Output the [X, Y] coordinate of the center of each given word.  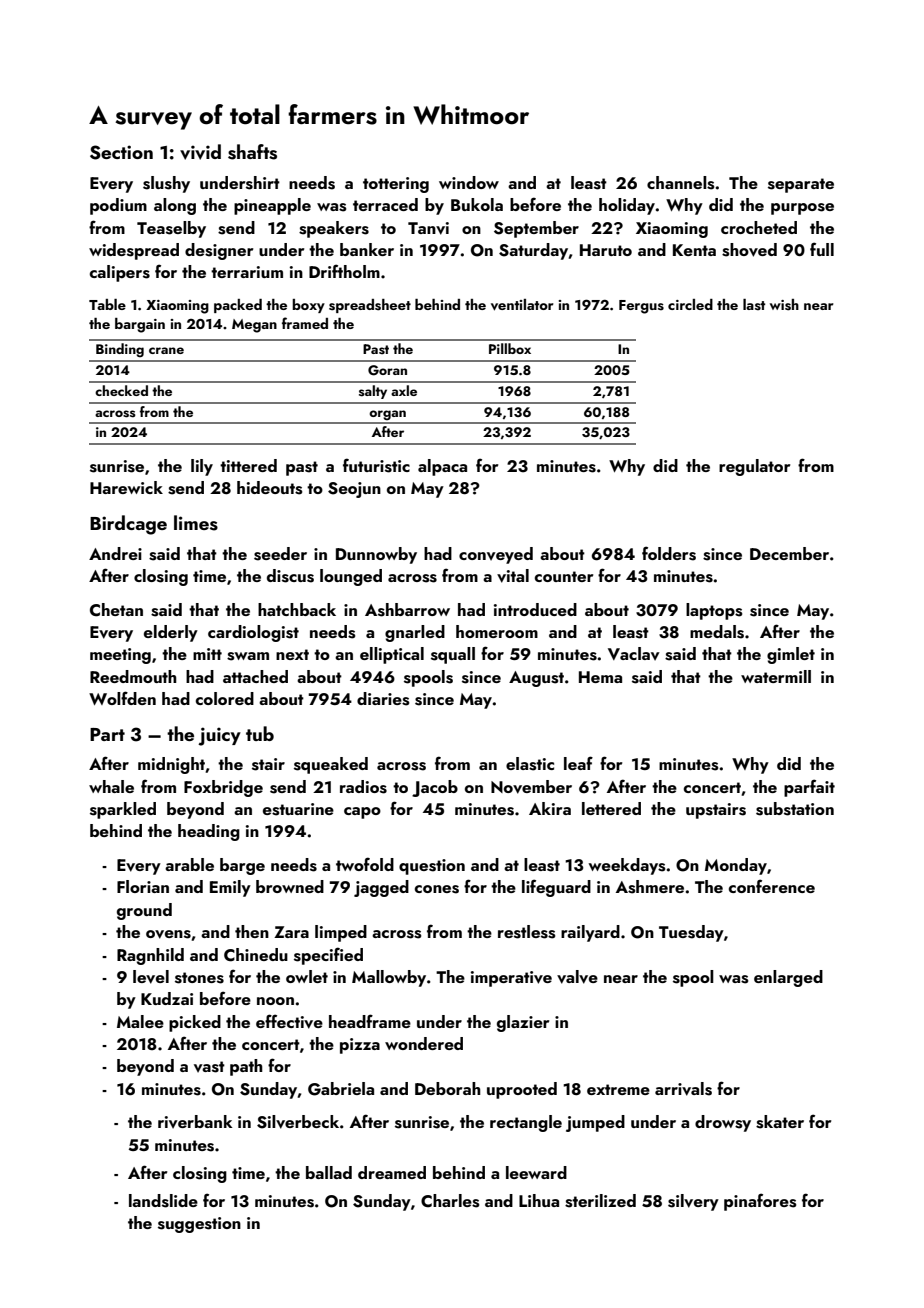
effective [289, 1021]
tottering [396, 185]
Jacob [435, 788]
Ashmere [650, 887]
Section [121, 152]
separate [801, 185]
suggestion [199, 1225]
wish [784, 305]
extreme [618, 1089]
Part [107, 734]
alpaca [442, 467]
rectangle [526, 1123]
